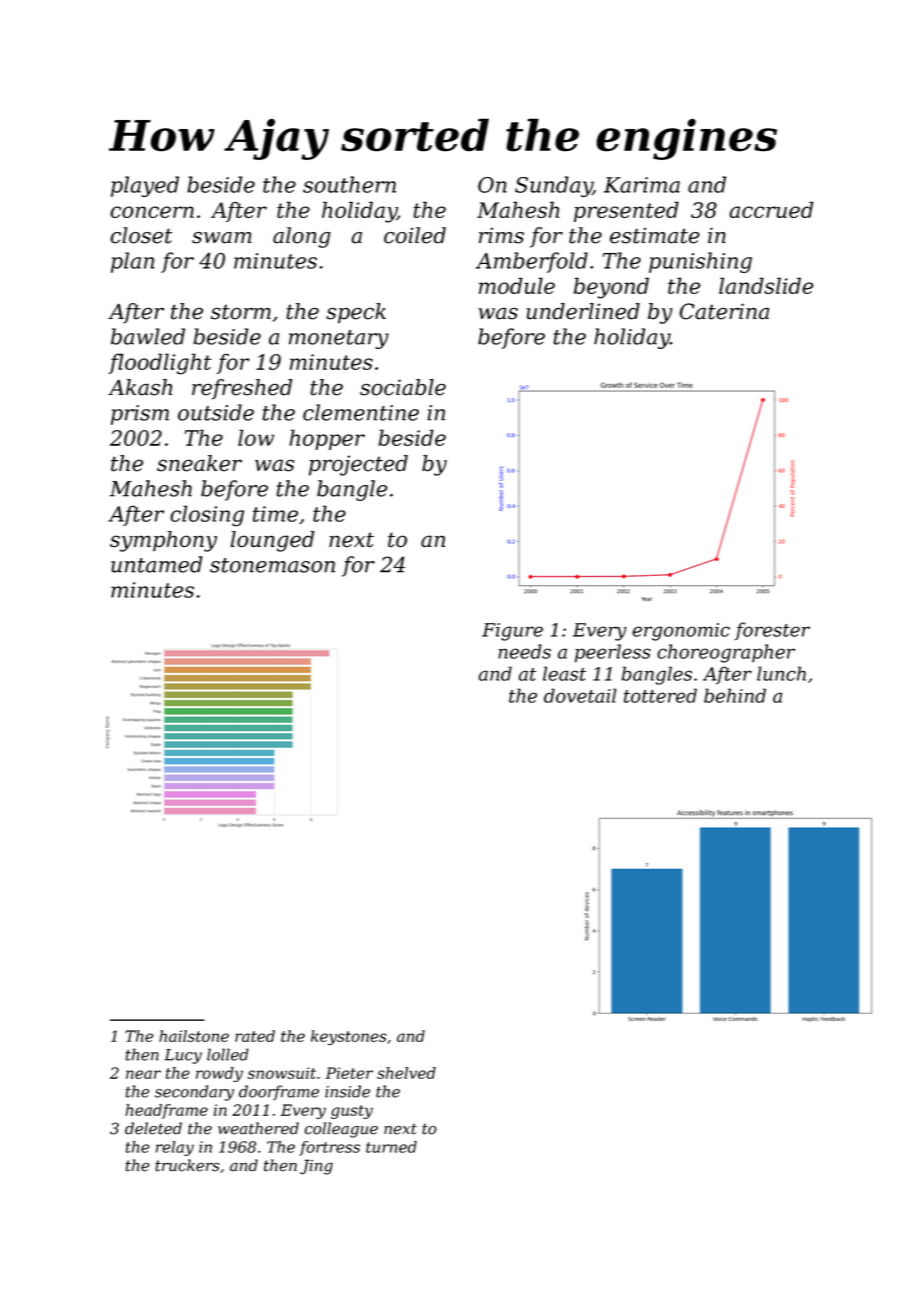  What do you see at coordinates (772, 631) in the document?
I see `forester` at bounding box center [772, 631].
